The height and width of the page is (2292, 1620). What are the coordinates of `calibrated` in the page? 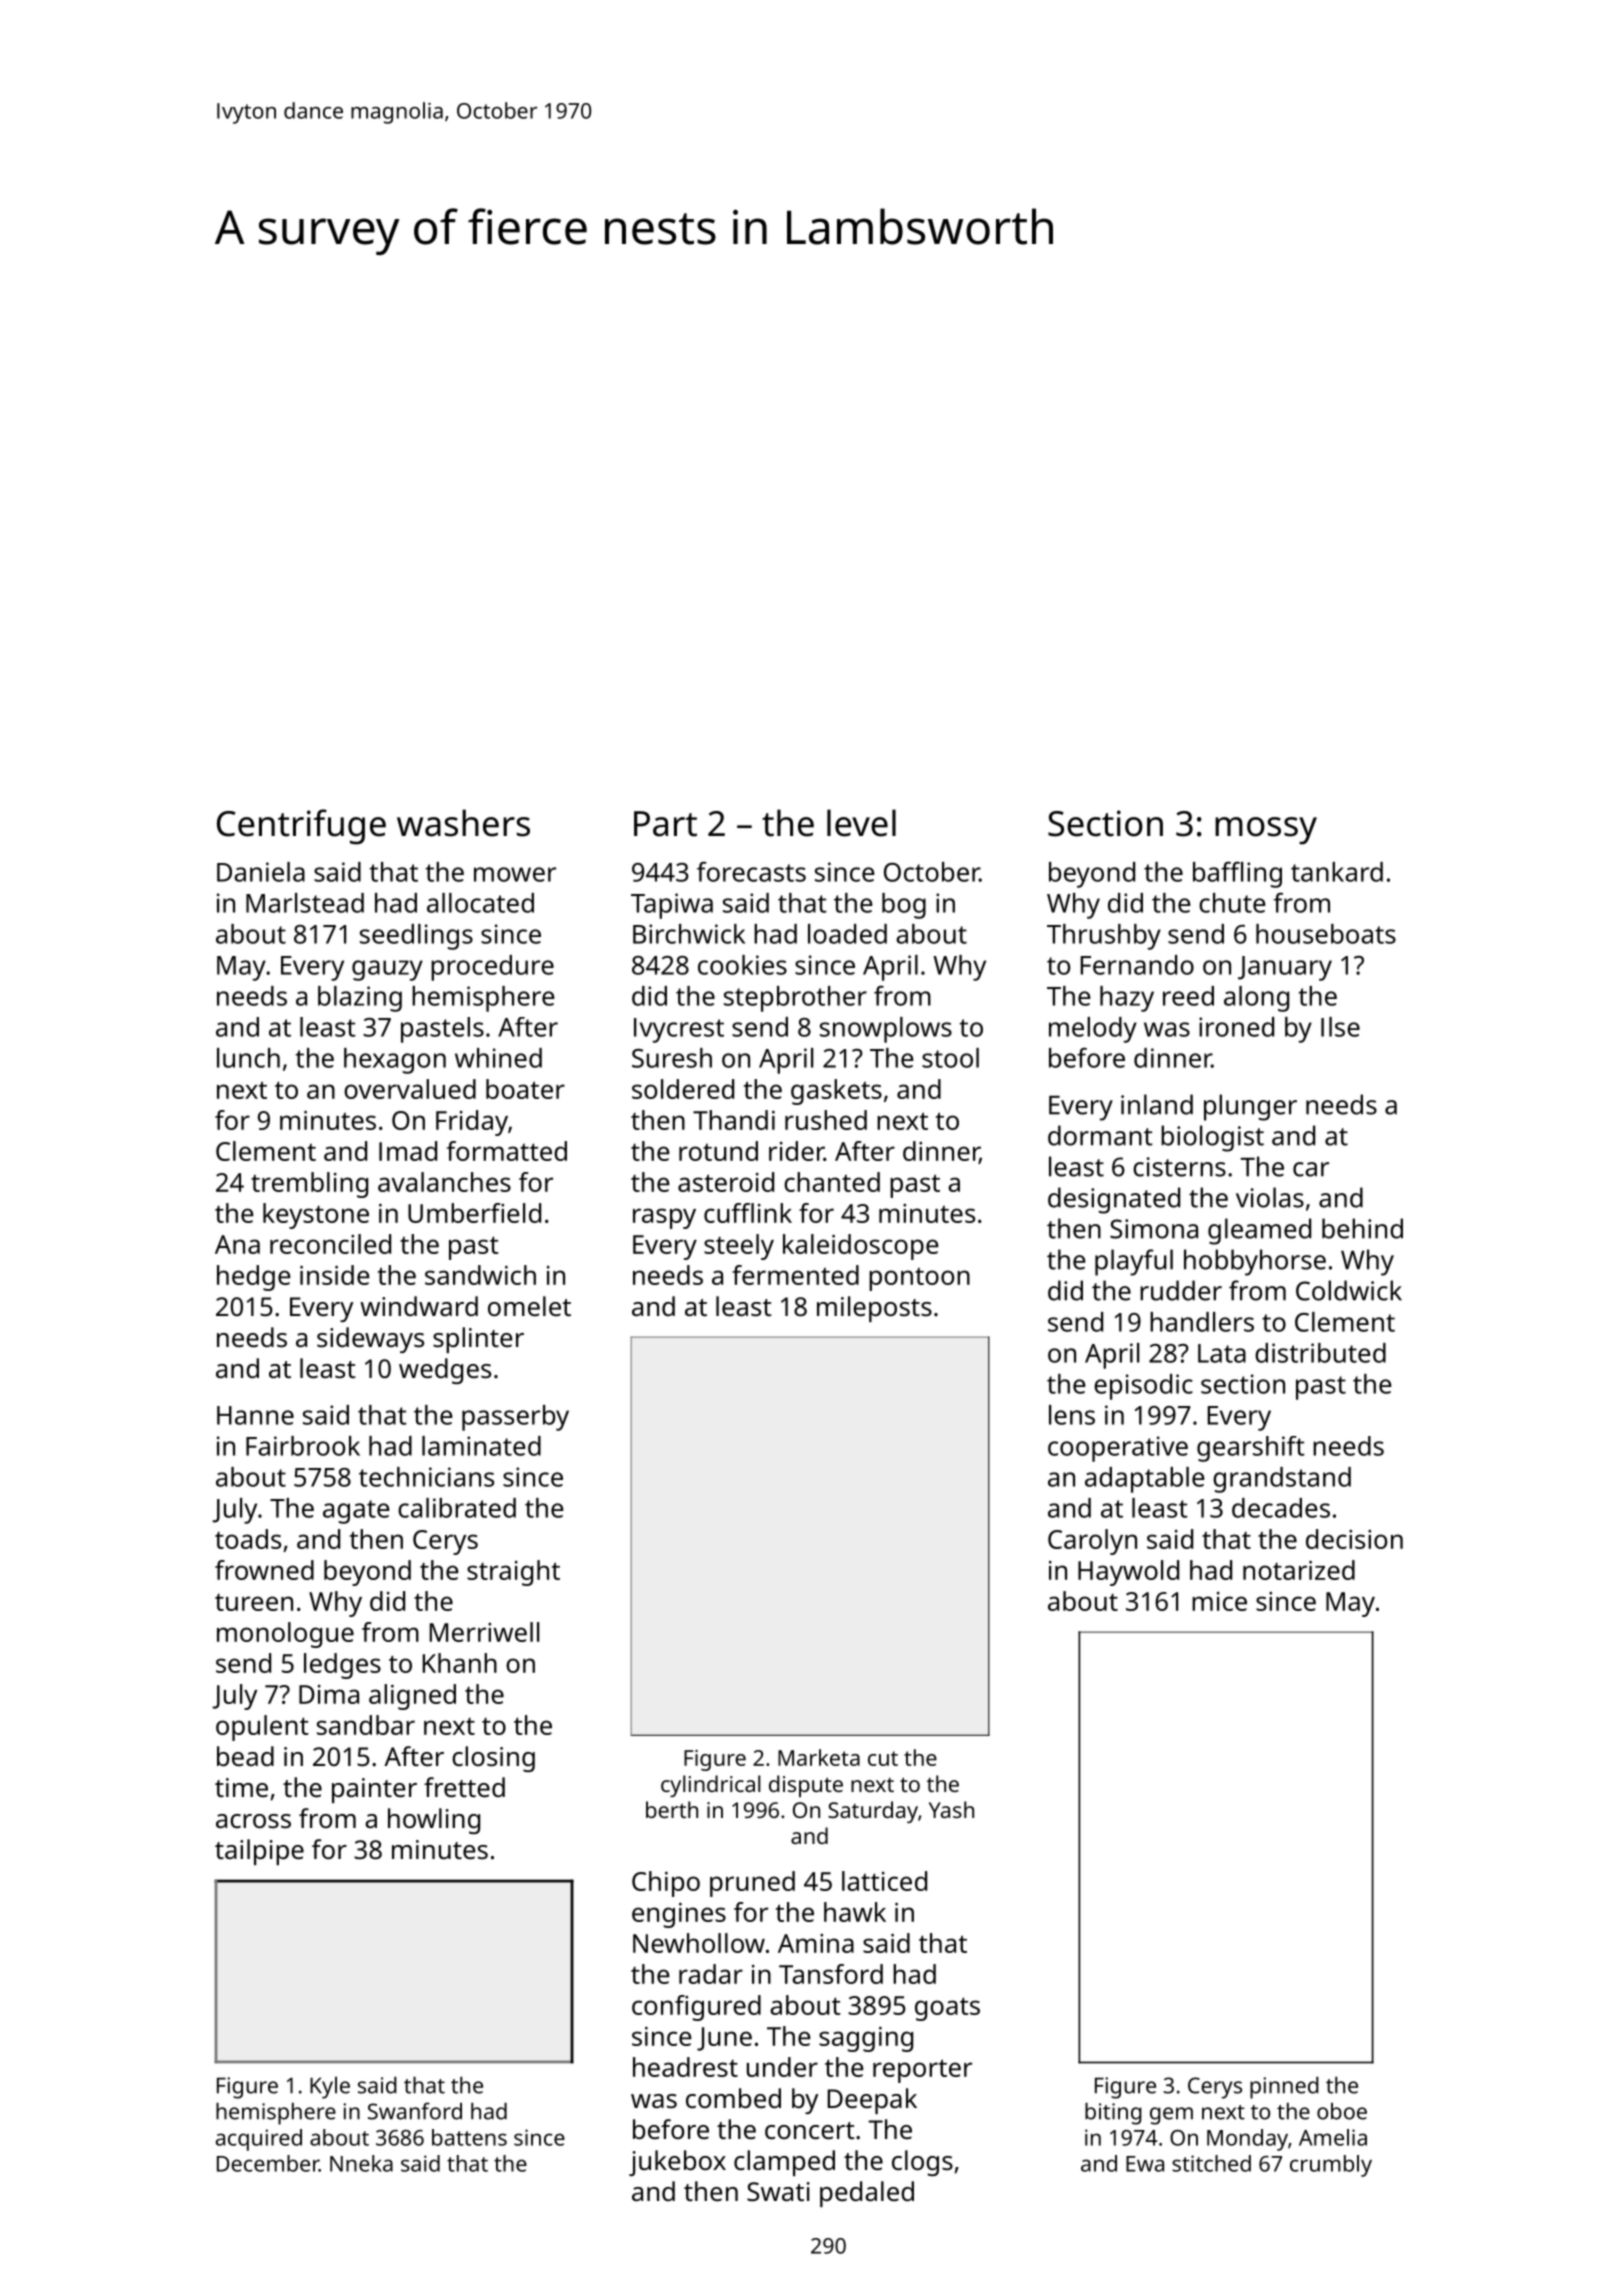 It's located at (457, 1508).
